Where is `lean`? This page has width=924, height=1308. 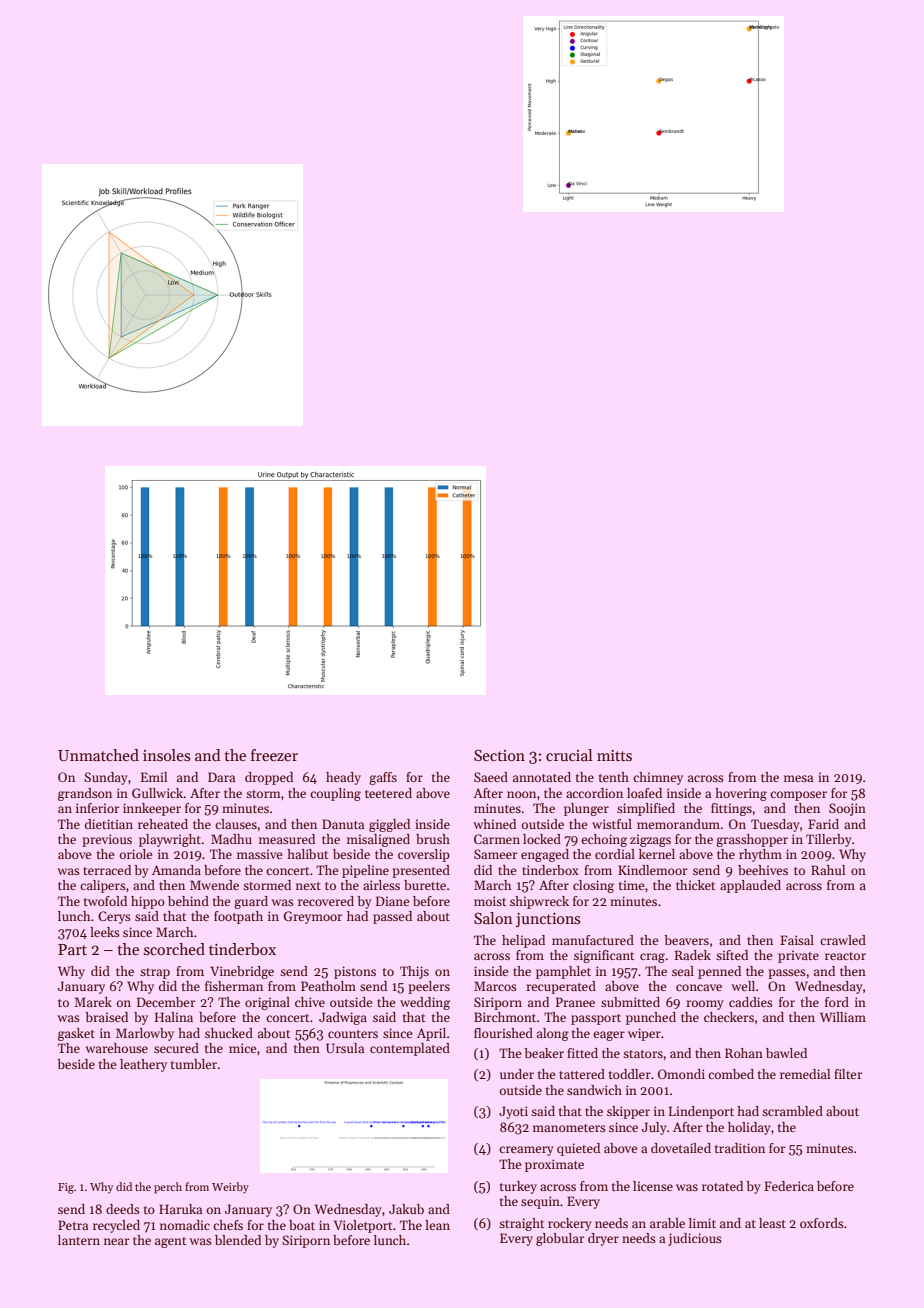 lean is located at coordinates (437, 1225).
